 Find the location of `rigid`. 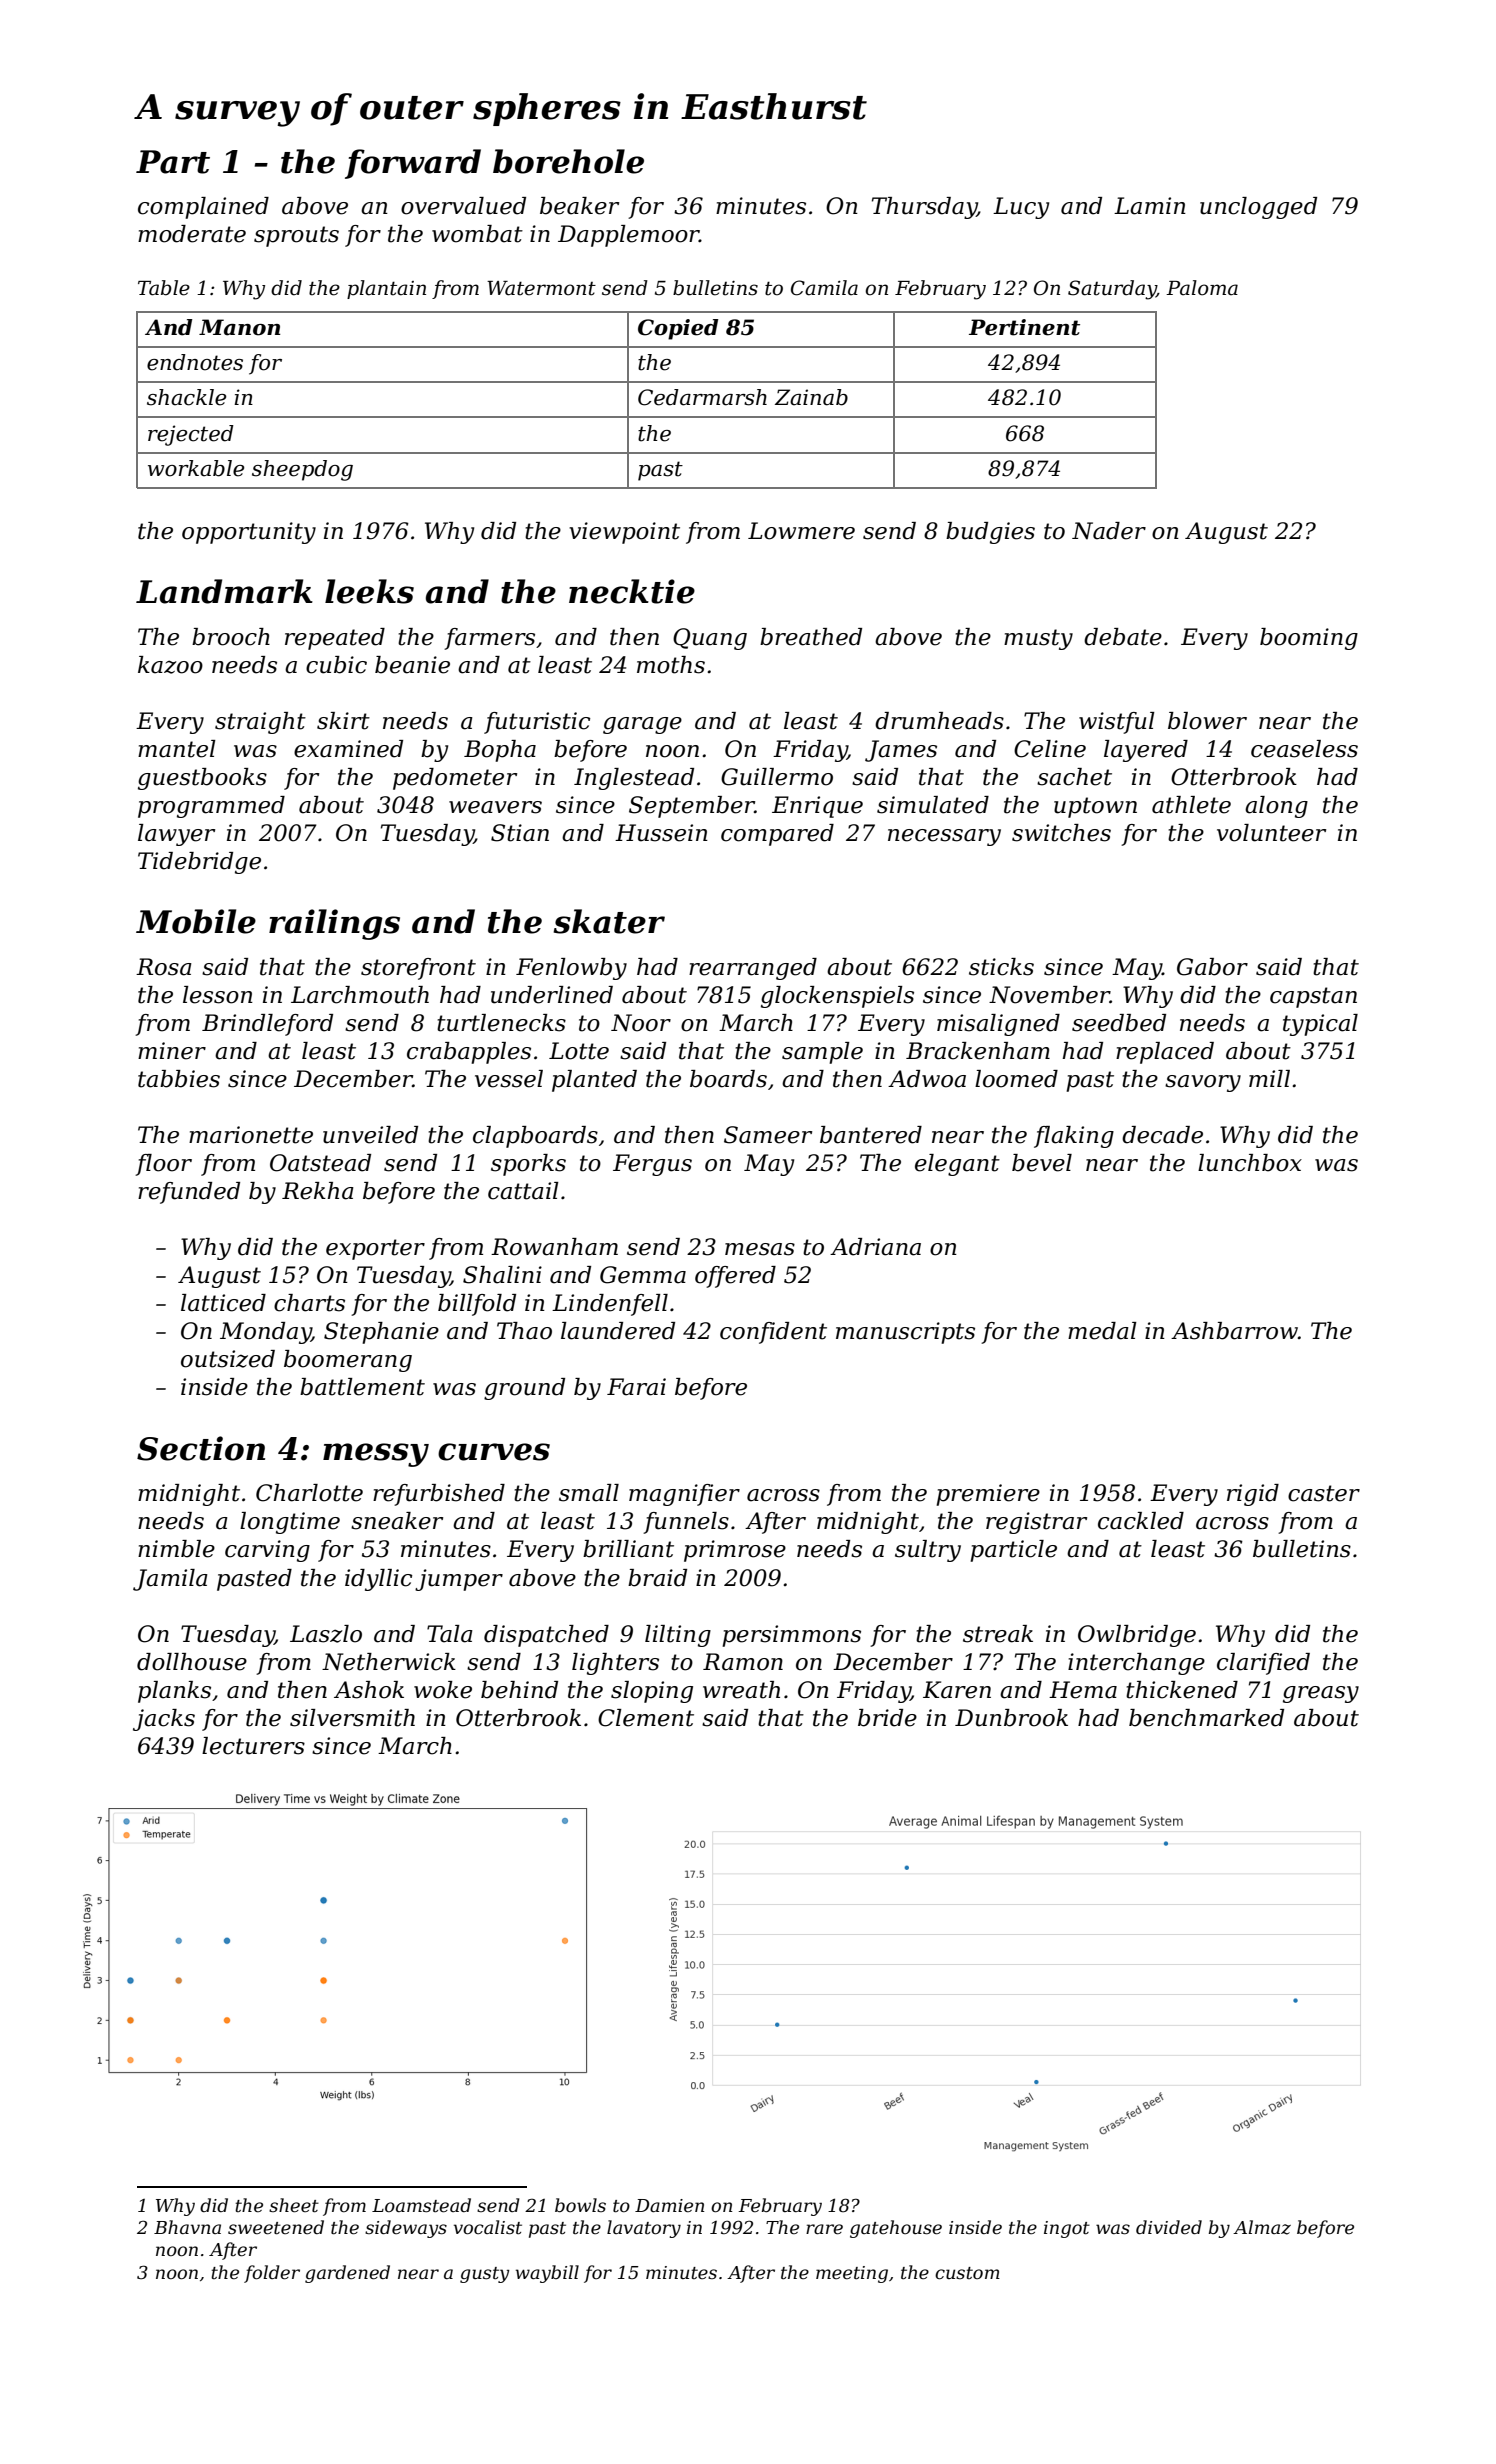

rigid is located at coordinates (1253, 1495).
